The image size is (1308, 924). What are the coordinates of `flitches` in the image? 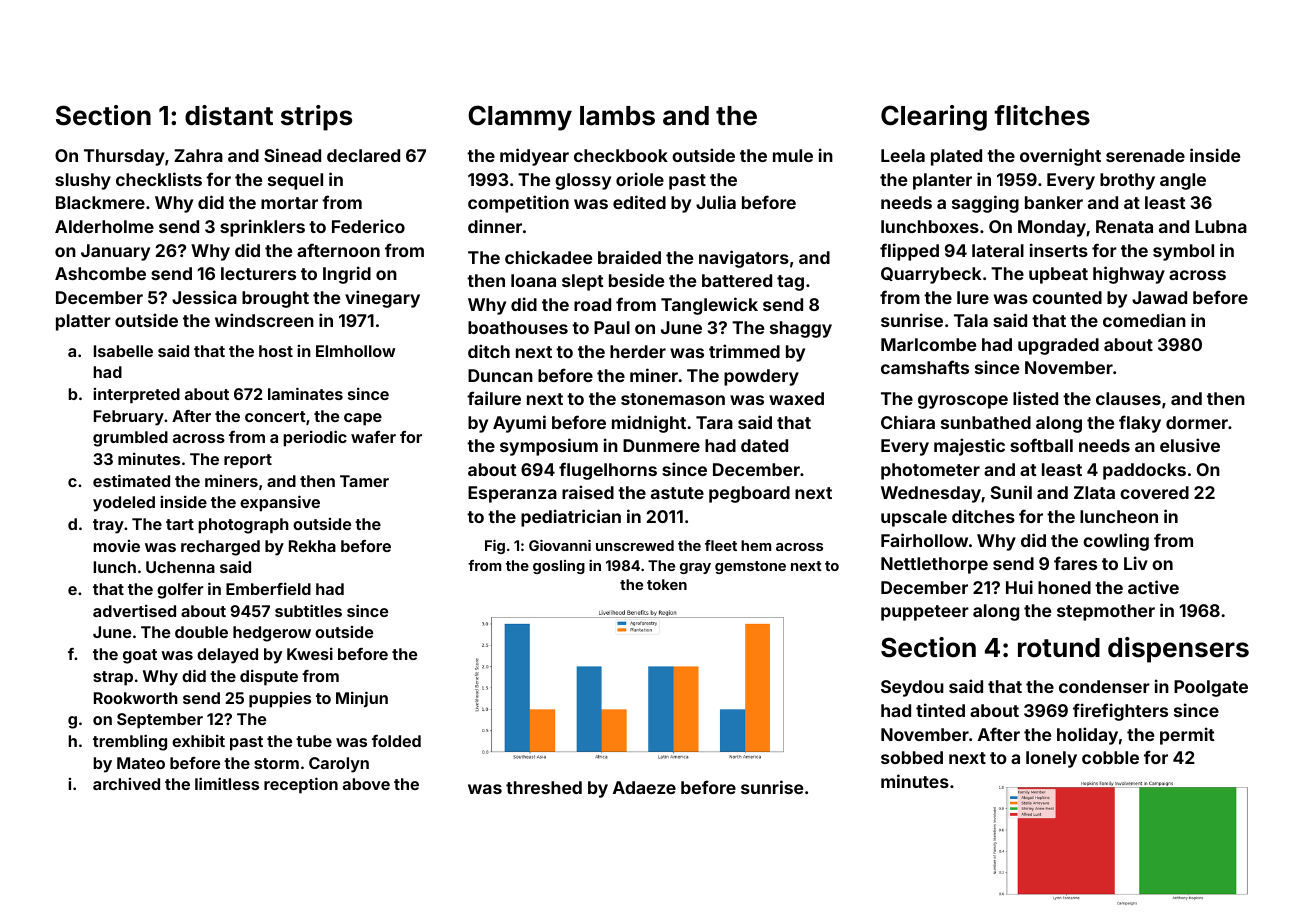 It's located at (1042, 115).
